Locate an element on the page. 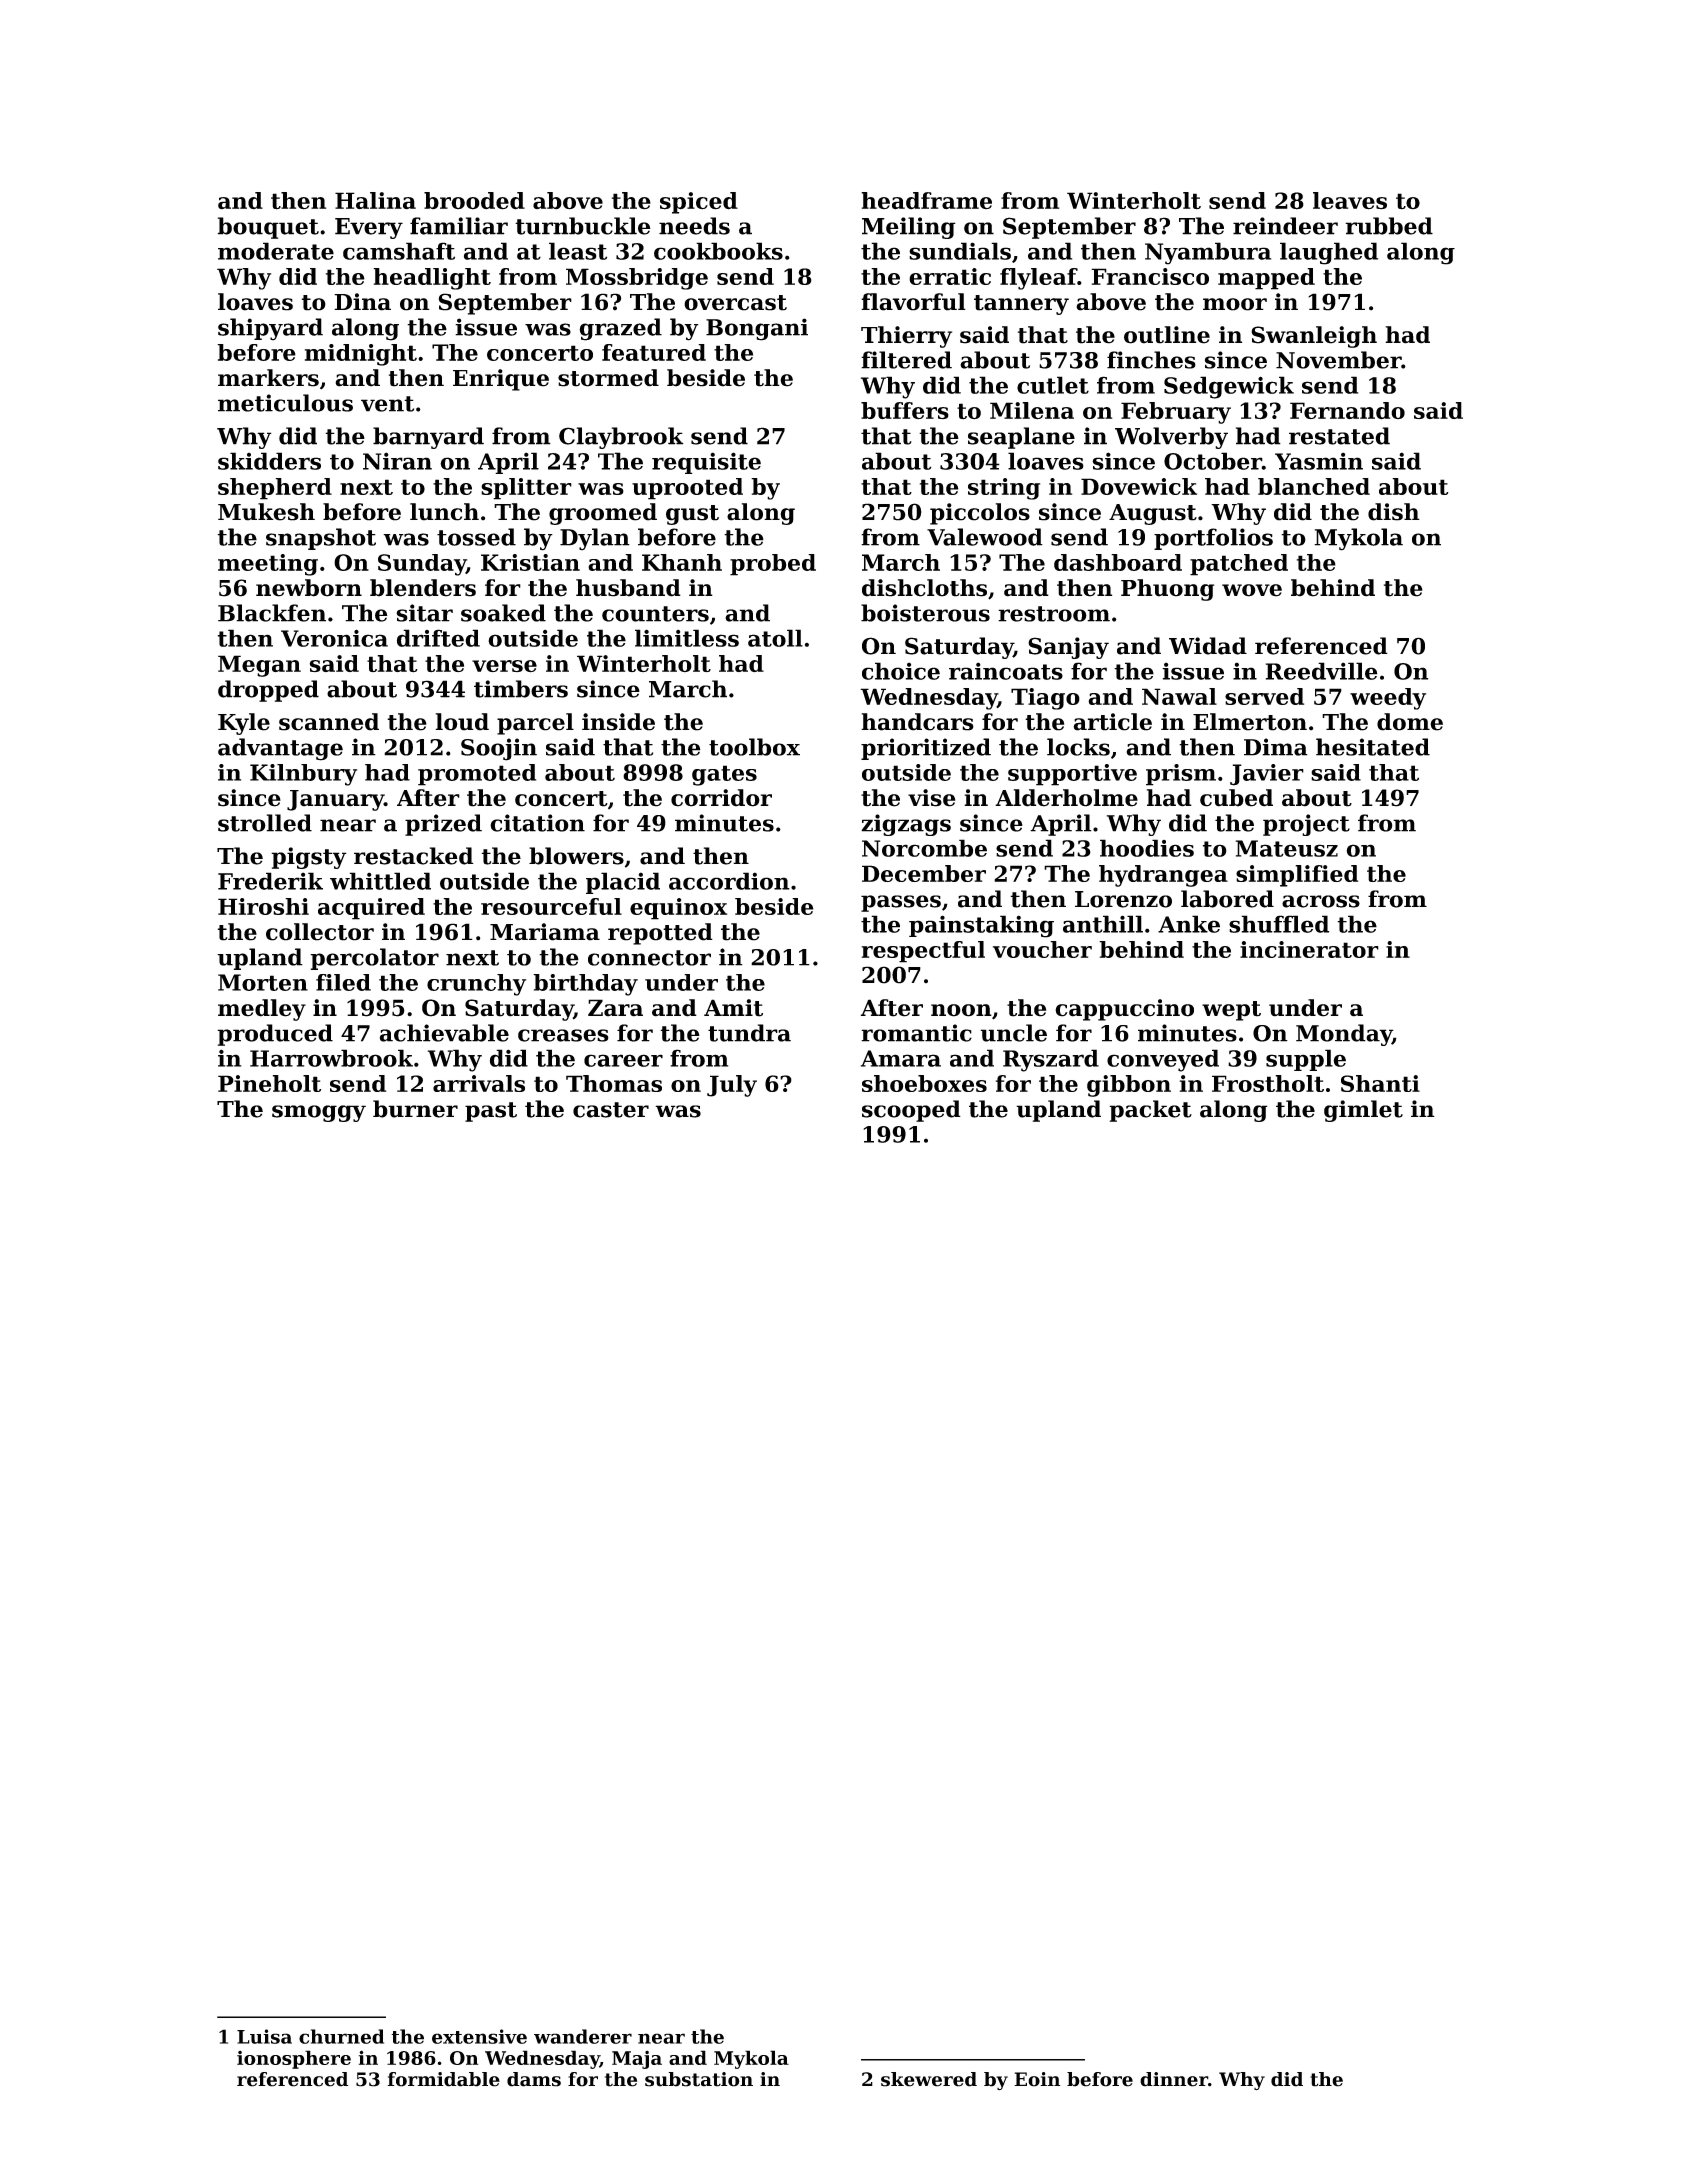 The width and height of the image is (1683, 2178). flavorful is located at coordinates (913, 302).
